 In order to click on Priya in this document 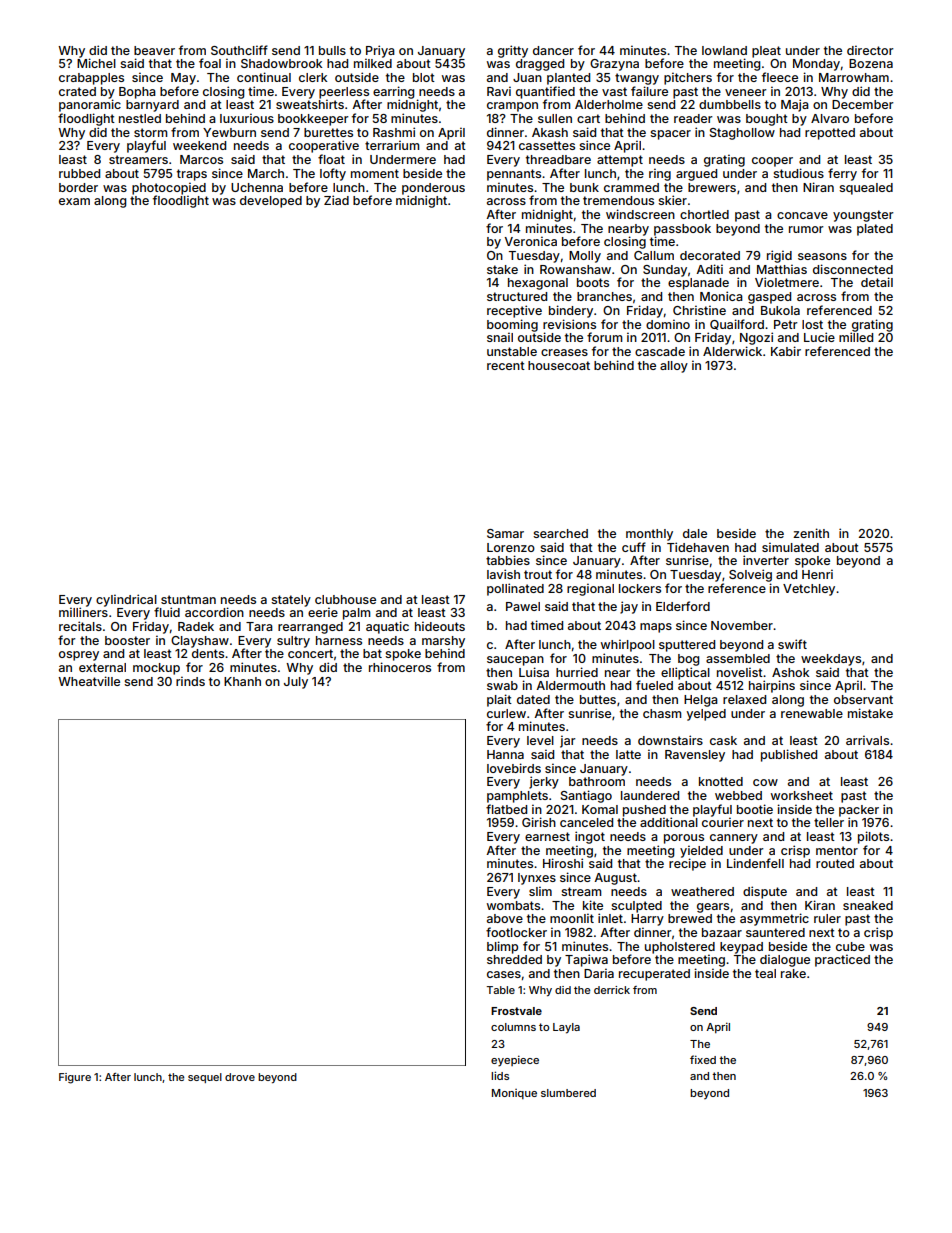, I will do `click(380, 51)`.
